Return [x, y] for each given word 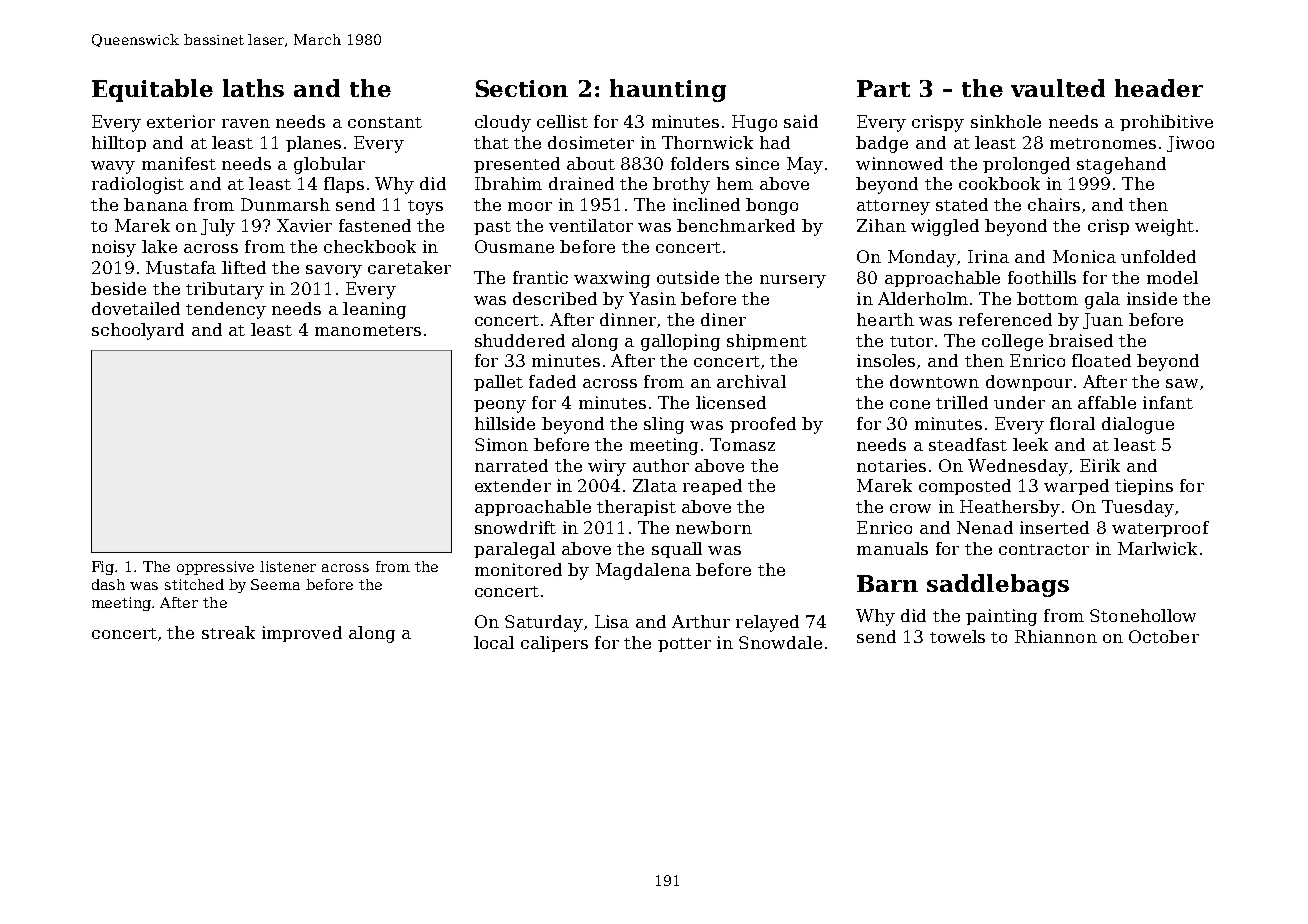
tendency [226, 310]
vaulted [1058, 88]
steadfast [968, 444]
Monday [922, 258]
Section [522, 88]
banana [156, 204]
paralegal [514, 550]
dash [108, 584]
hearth [885, 319]
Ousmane [514, 246]
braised [1081, 340]
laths [253, 88]
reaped [712, 487]
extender [513, 485]
